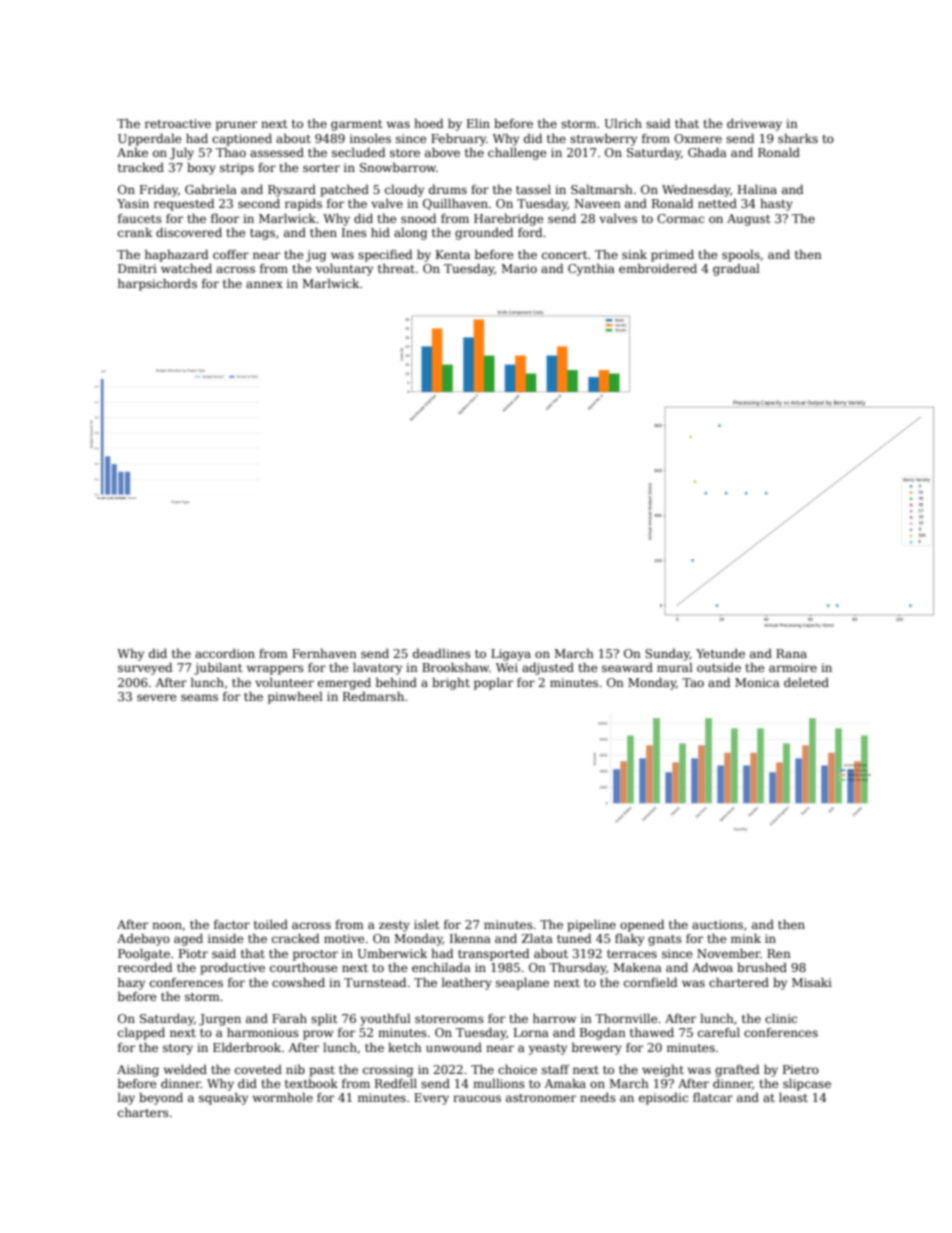  What do you see at coordinates (356, 125) in the image?
I see `garment` at bounding box center [356, 125].
